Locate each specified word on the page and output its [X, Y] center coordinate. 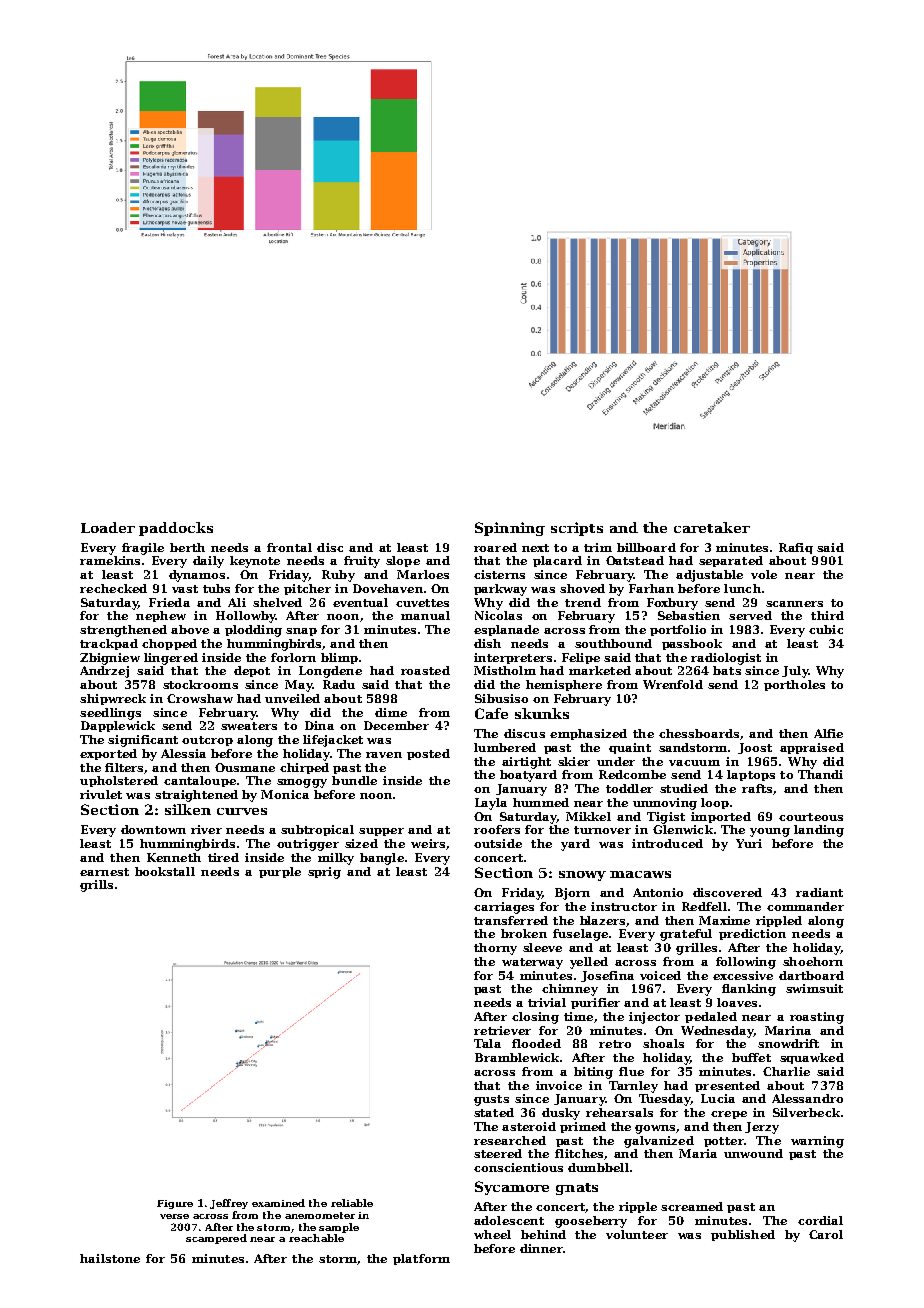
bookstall [165, 871]
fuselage [580, 935]
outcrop [207, 741]
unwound [753, 1153]
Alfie [828, 733]
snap [301, 632]
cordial [820, 1220]
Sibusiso [501, 698]
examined [278, 1203]
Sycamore [512, 1188]
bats [727, 670]
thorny [495, 949]
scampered [216, 1239]
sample [339, 1228]
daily [208, 562]
